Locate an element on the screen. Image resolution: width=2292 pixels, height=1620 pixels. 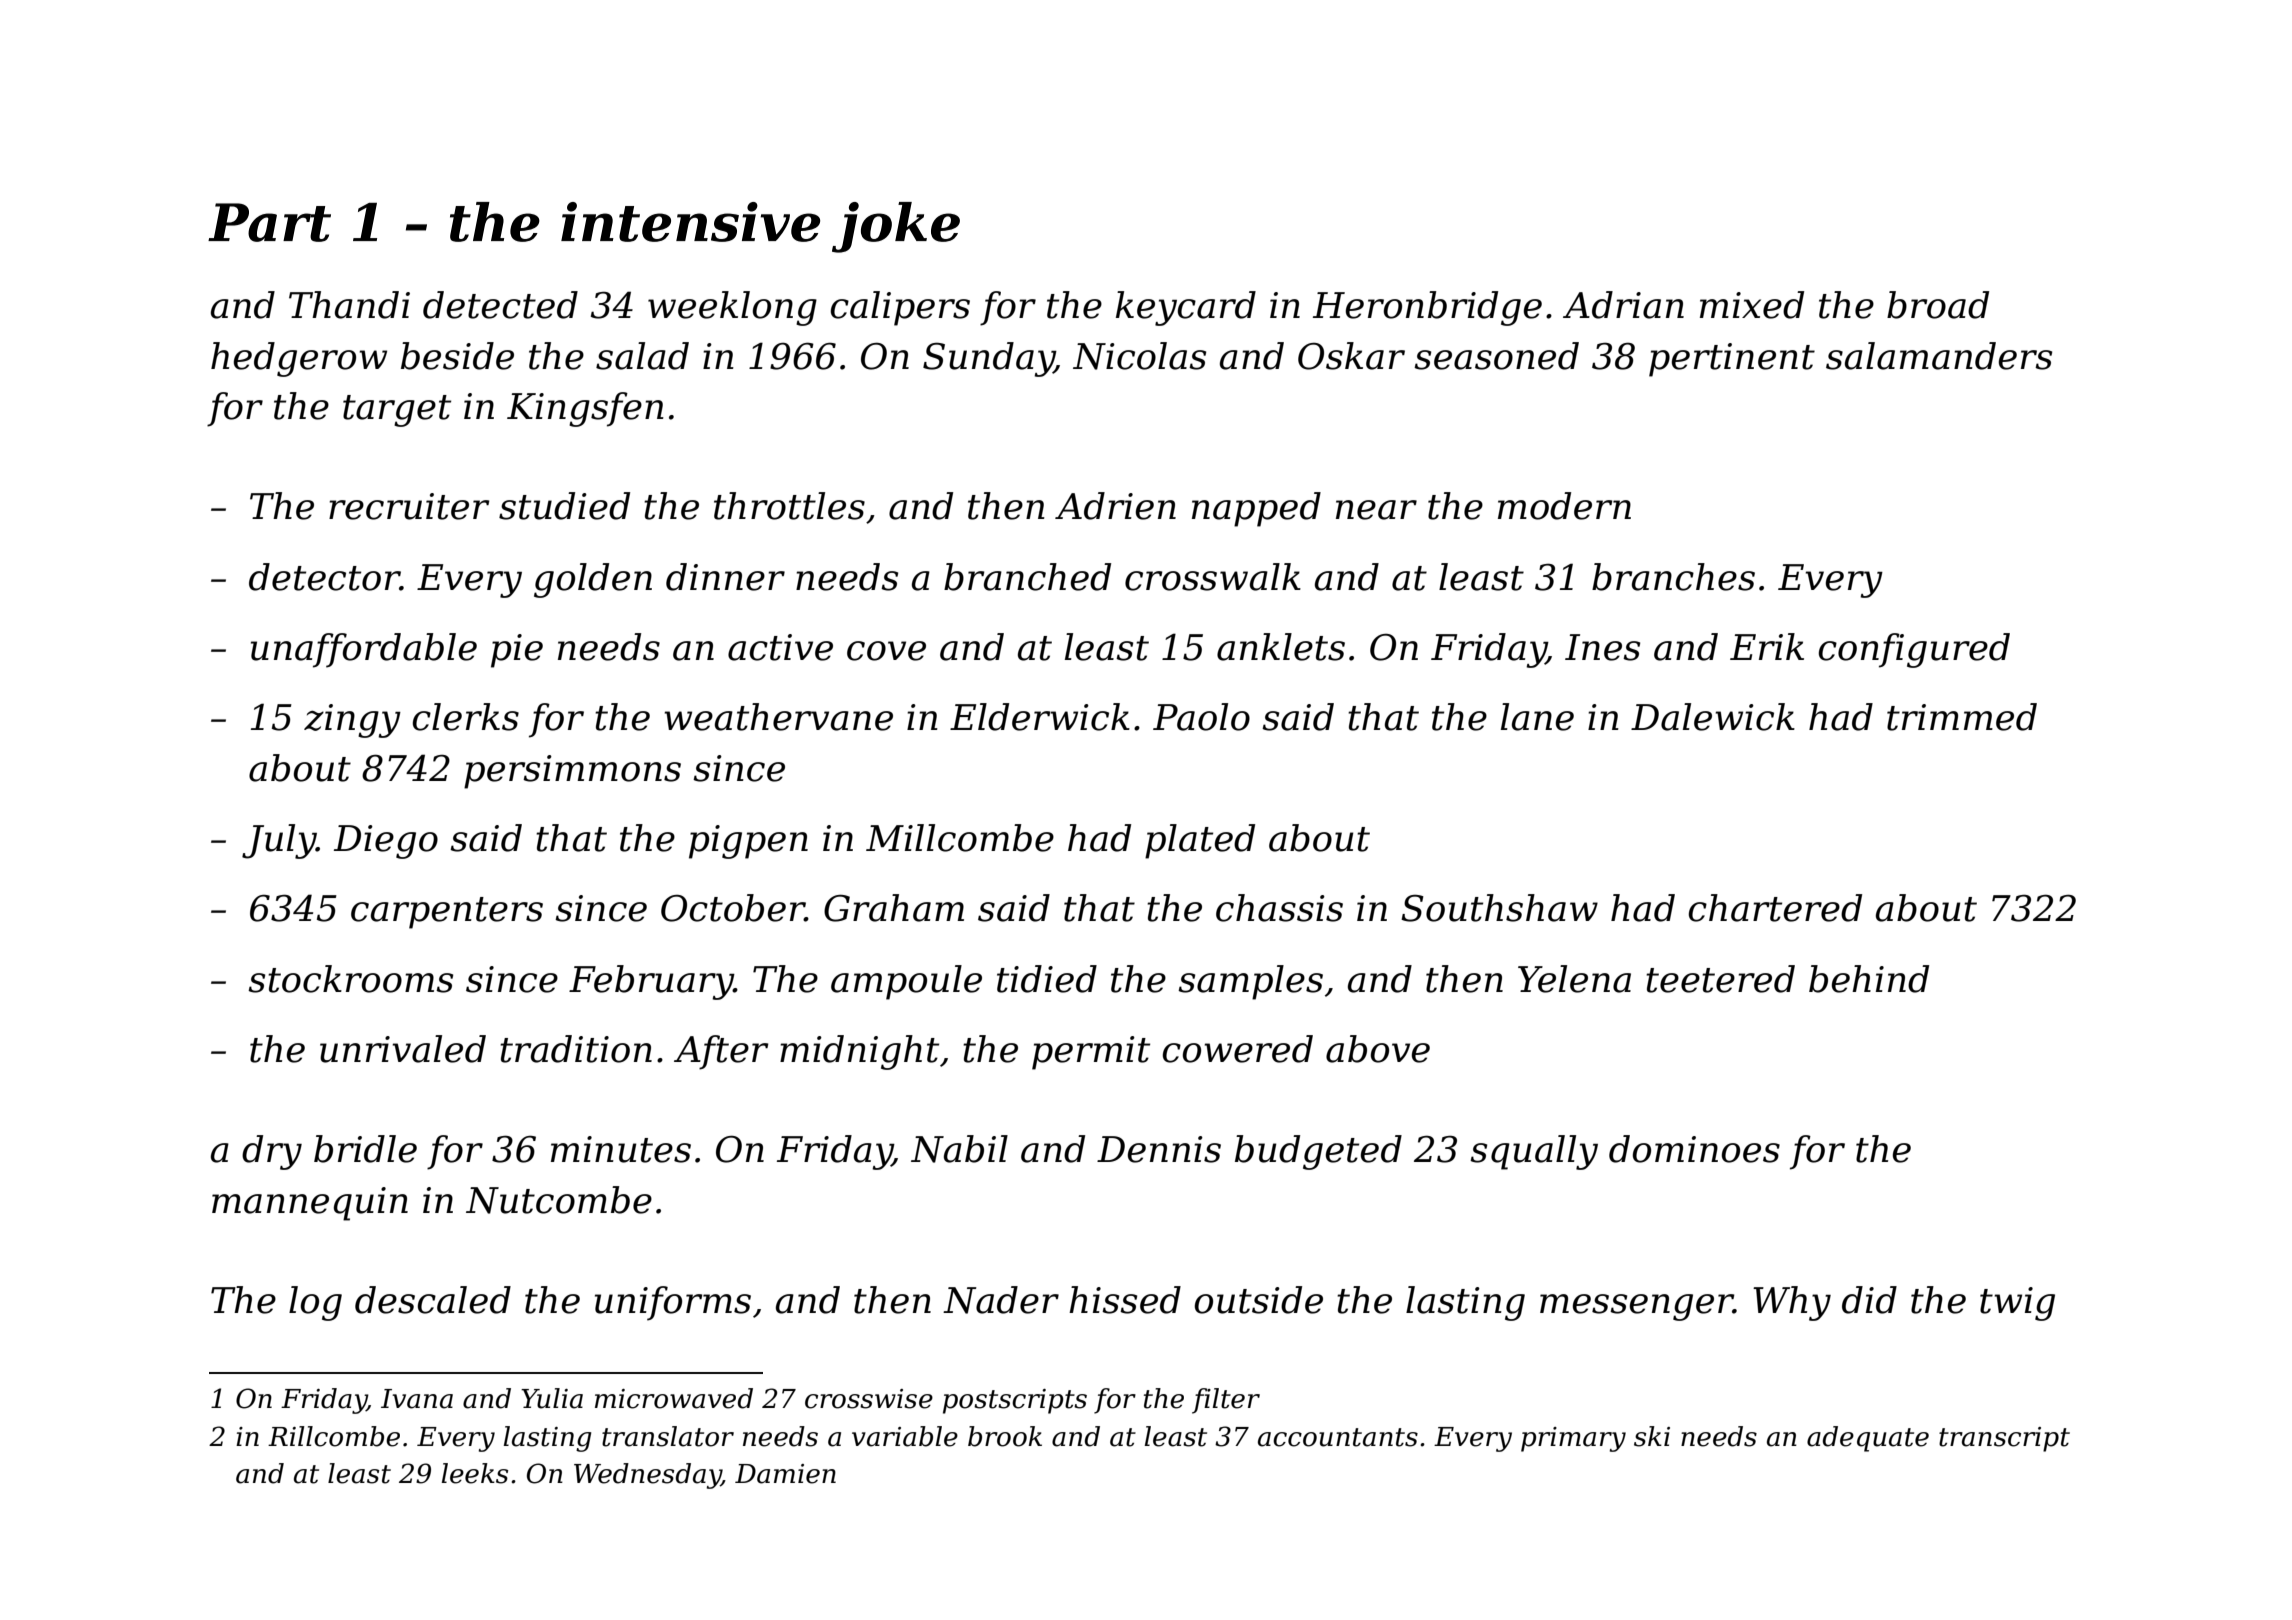
Part is located at coordinates (269, 222).
